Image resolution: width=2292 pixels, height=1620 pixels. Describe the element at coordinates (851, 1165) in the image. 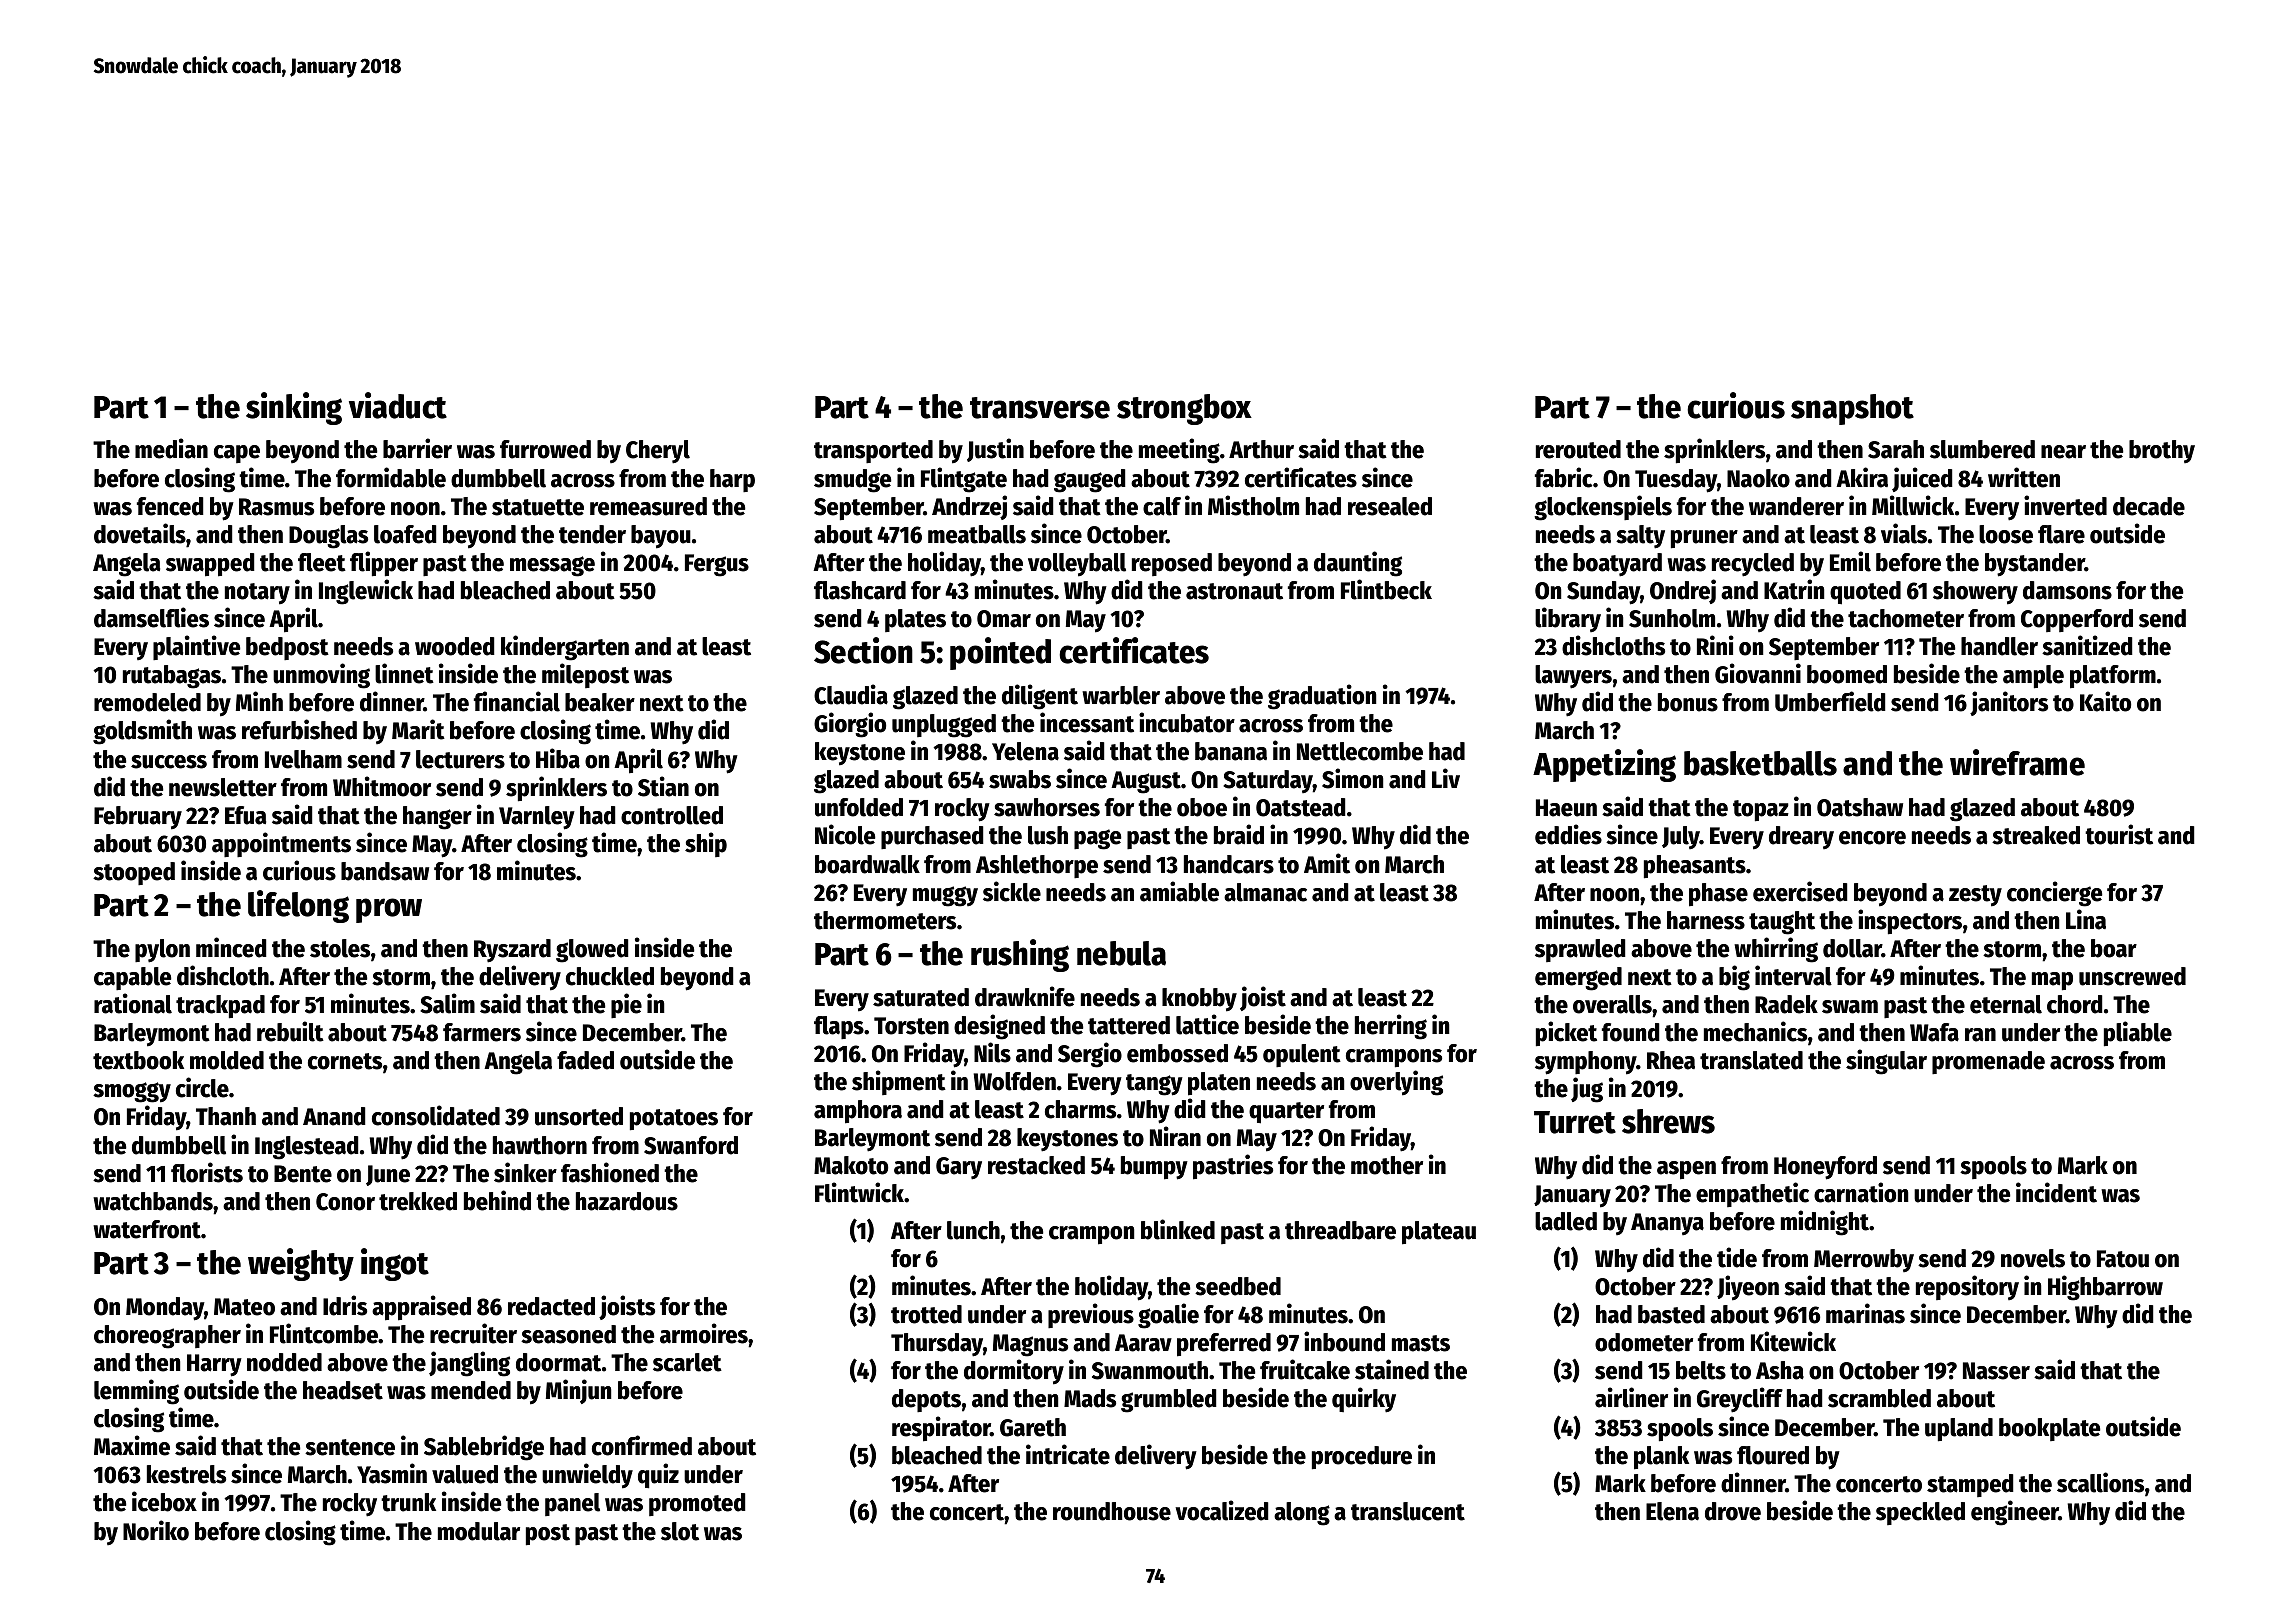

I see `Makoto` at that location.
